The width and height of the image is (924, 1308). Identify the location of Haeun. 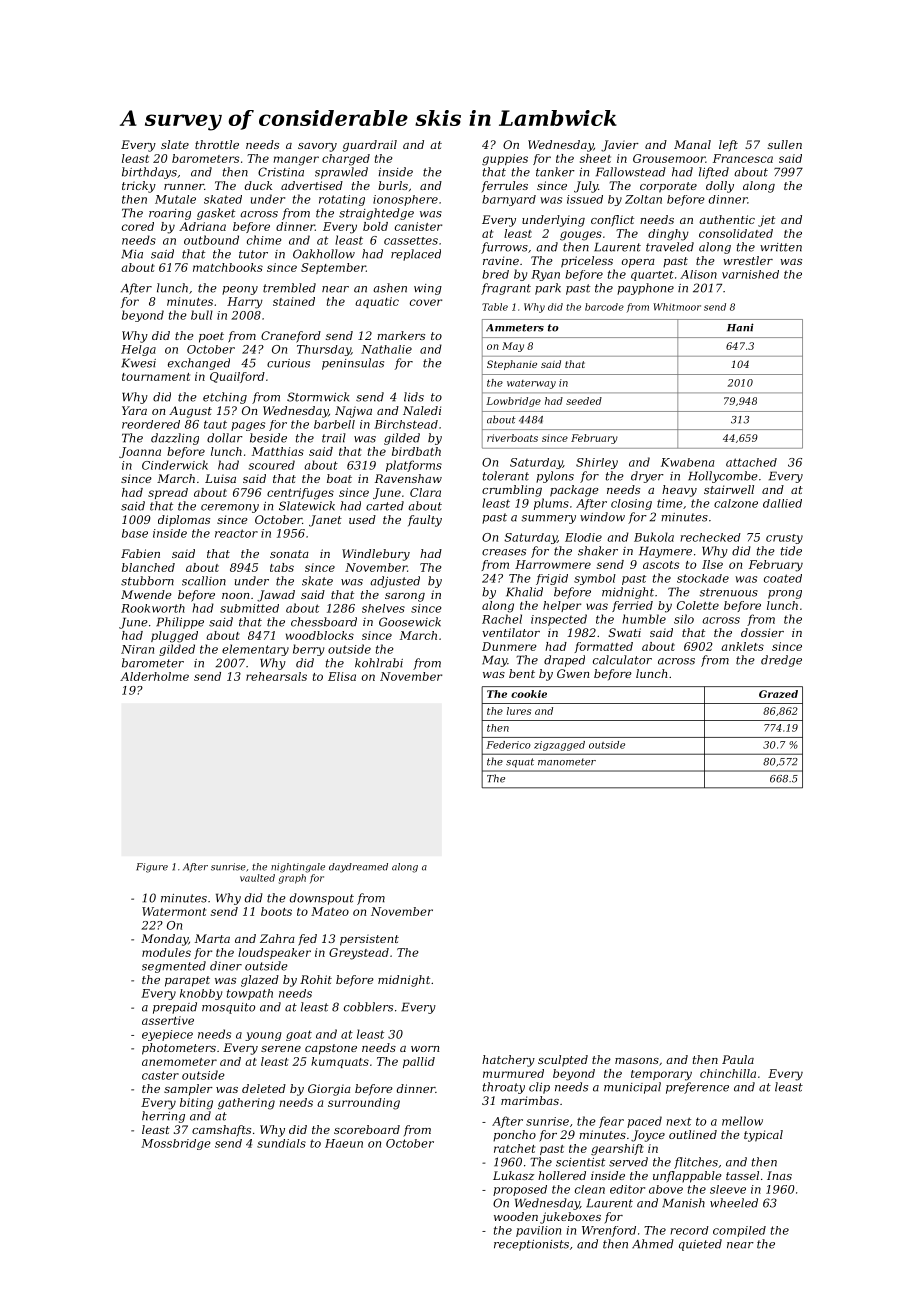
(344, 1143).
